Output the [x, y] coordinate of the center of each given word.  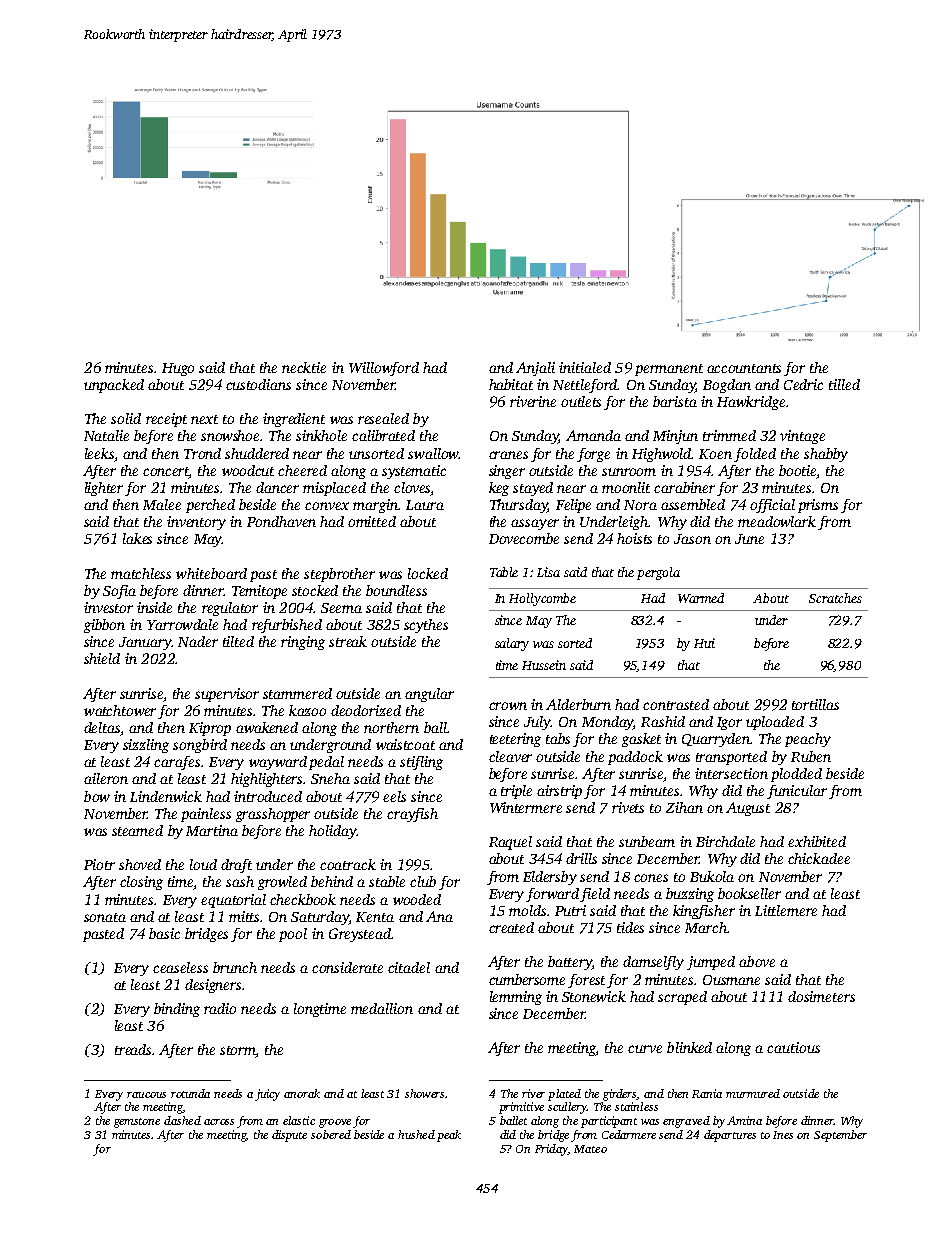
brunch [235, 967]
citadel [409, 967]
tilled [844, 384]
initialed [585, 367]
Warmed [701, 598]
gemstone [137, 1123]
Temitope [259, 592]
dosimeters [821, 996]
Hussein [544, 665]
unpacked [114, 386]
